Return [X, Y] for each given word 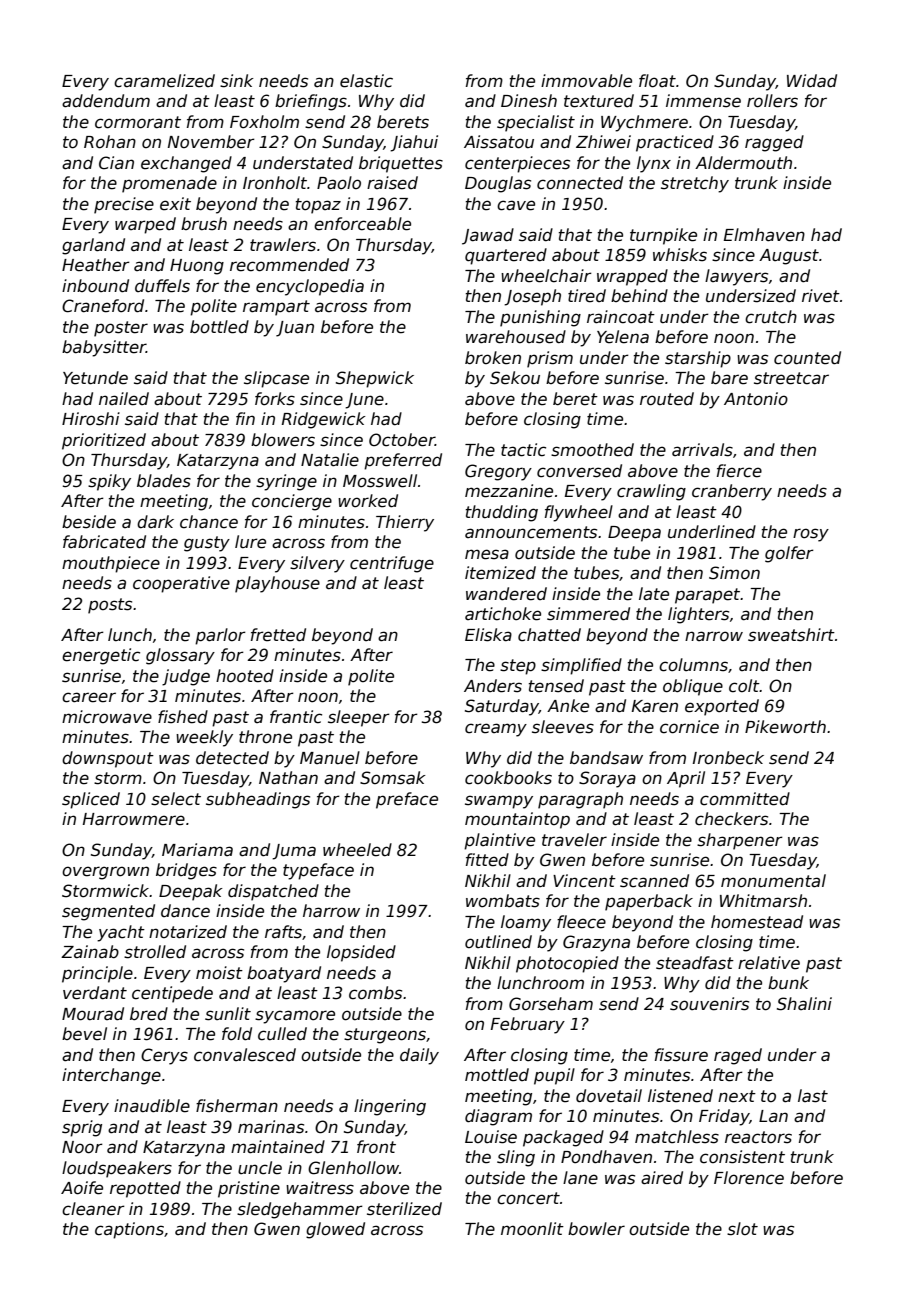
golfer [789, 554]
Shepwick [375, 379]
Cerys [164, 1056]
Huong [197, 267]
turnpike [663, 236]
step [518, 667]
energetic [101, 656]
